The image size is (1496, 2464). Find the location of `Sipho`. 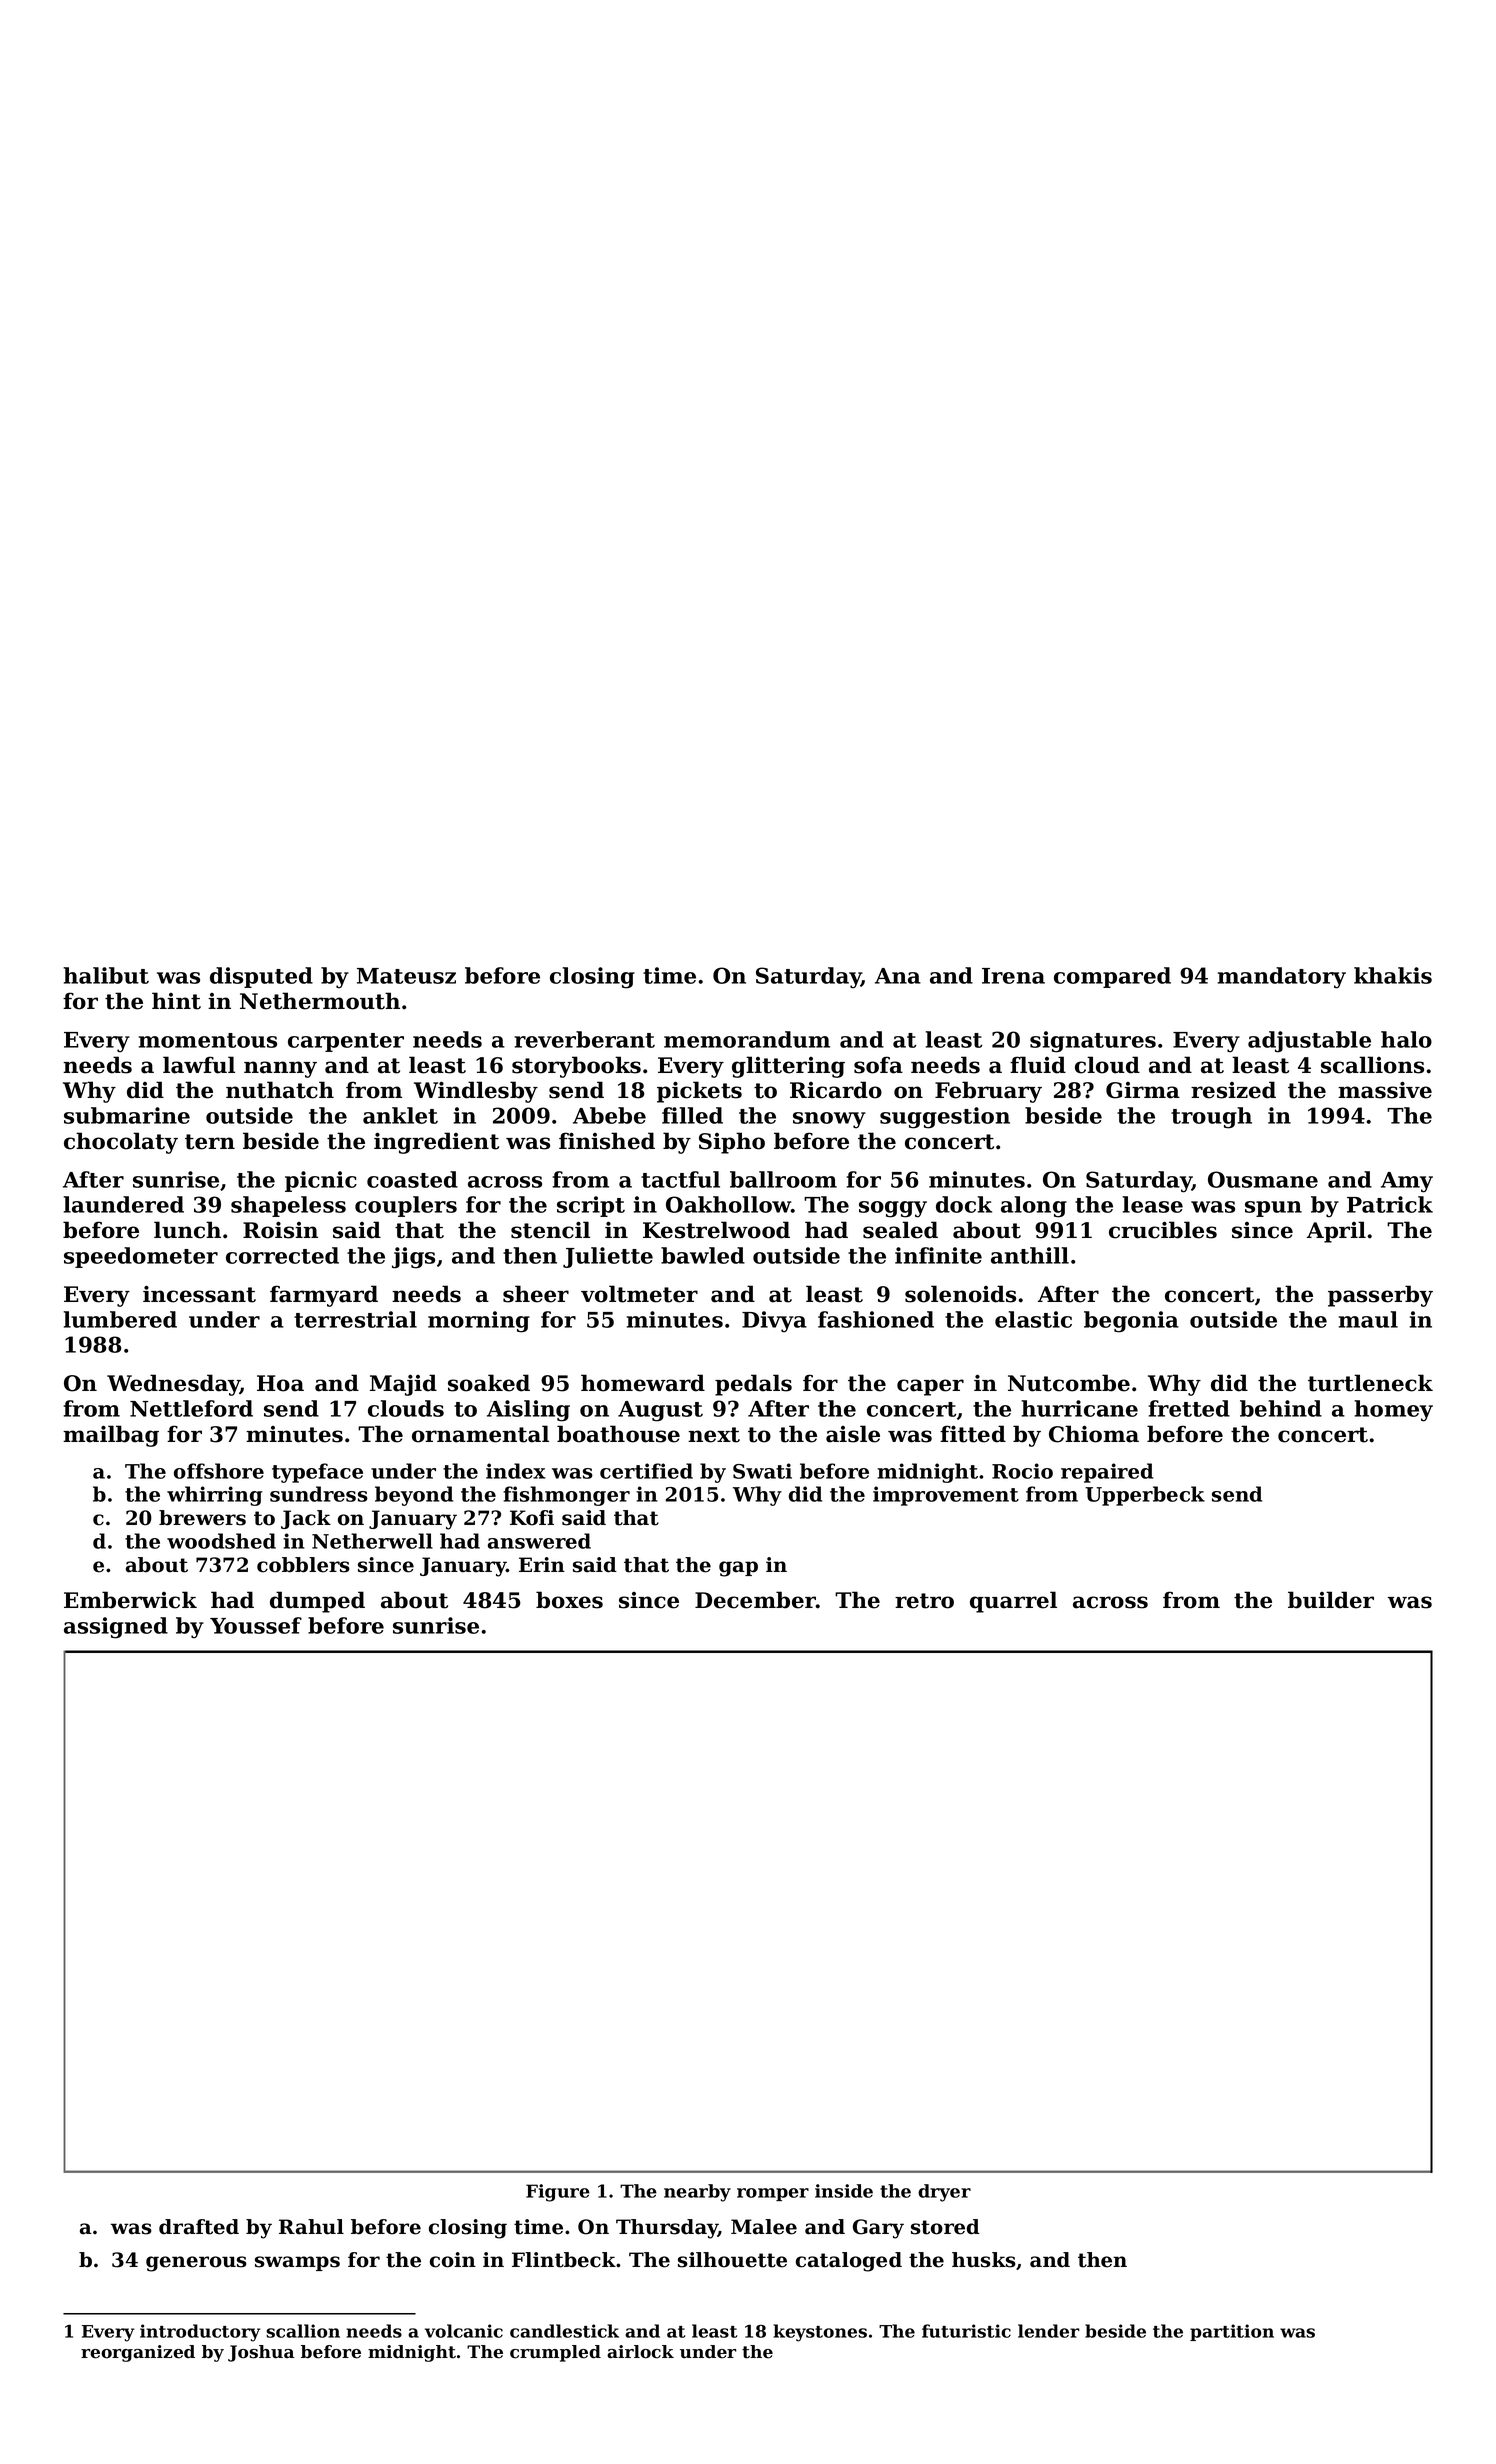

Sipho is located at coordinates (732, 1143).
